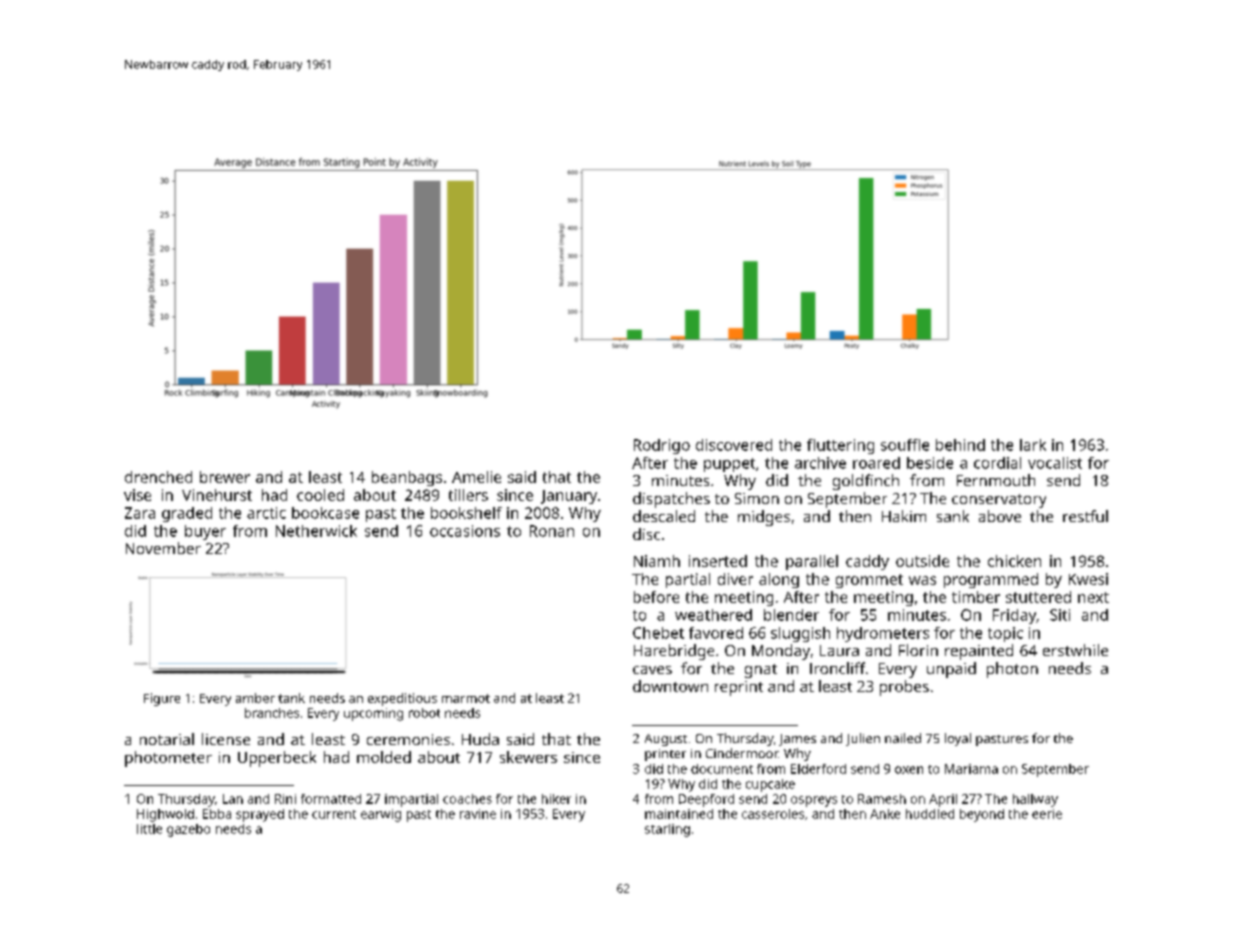 This image has width=1233, height=952. I want to click on Rodrigo, so click(662, 446).
